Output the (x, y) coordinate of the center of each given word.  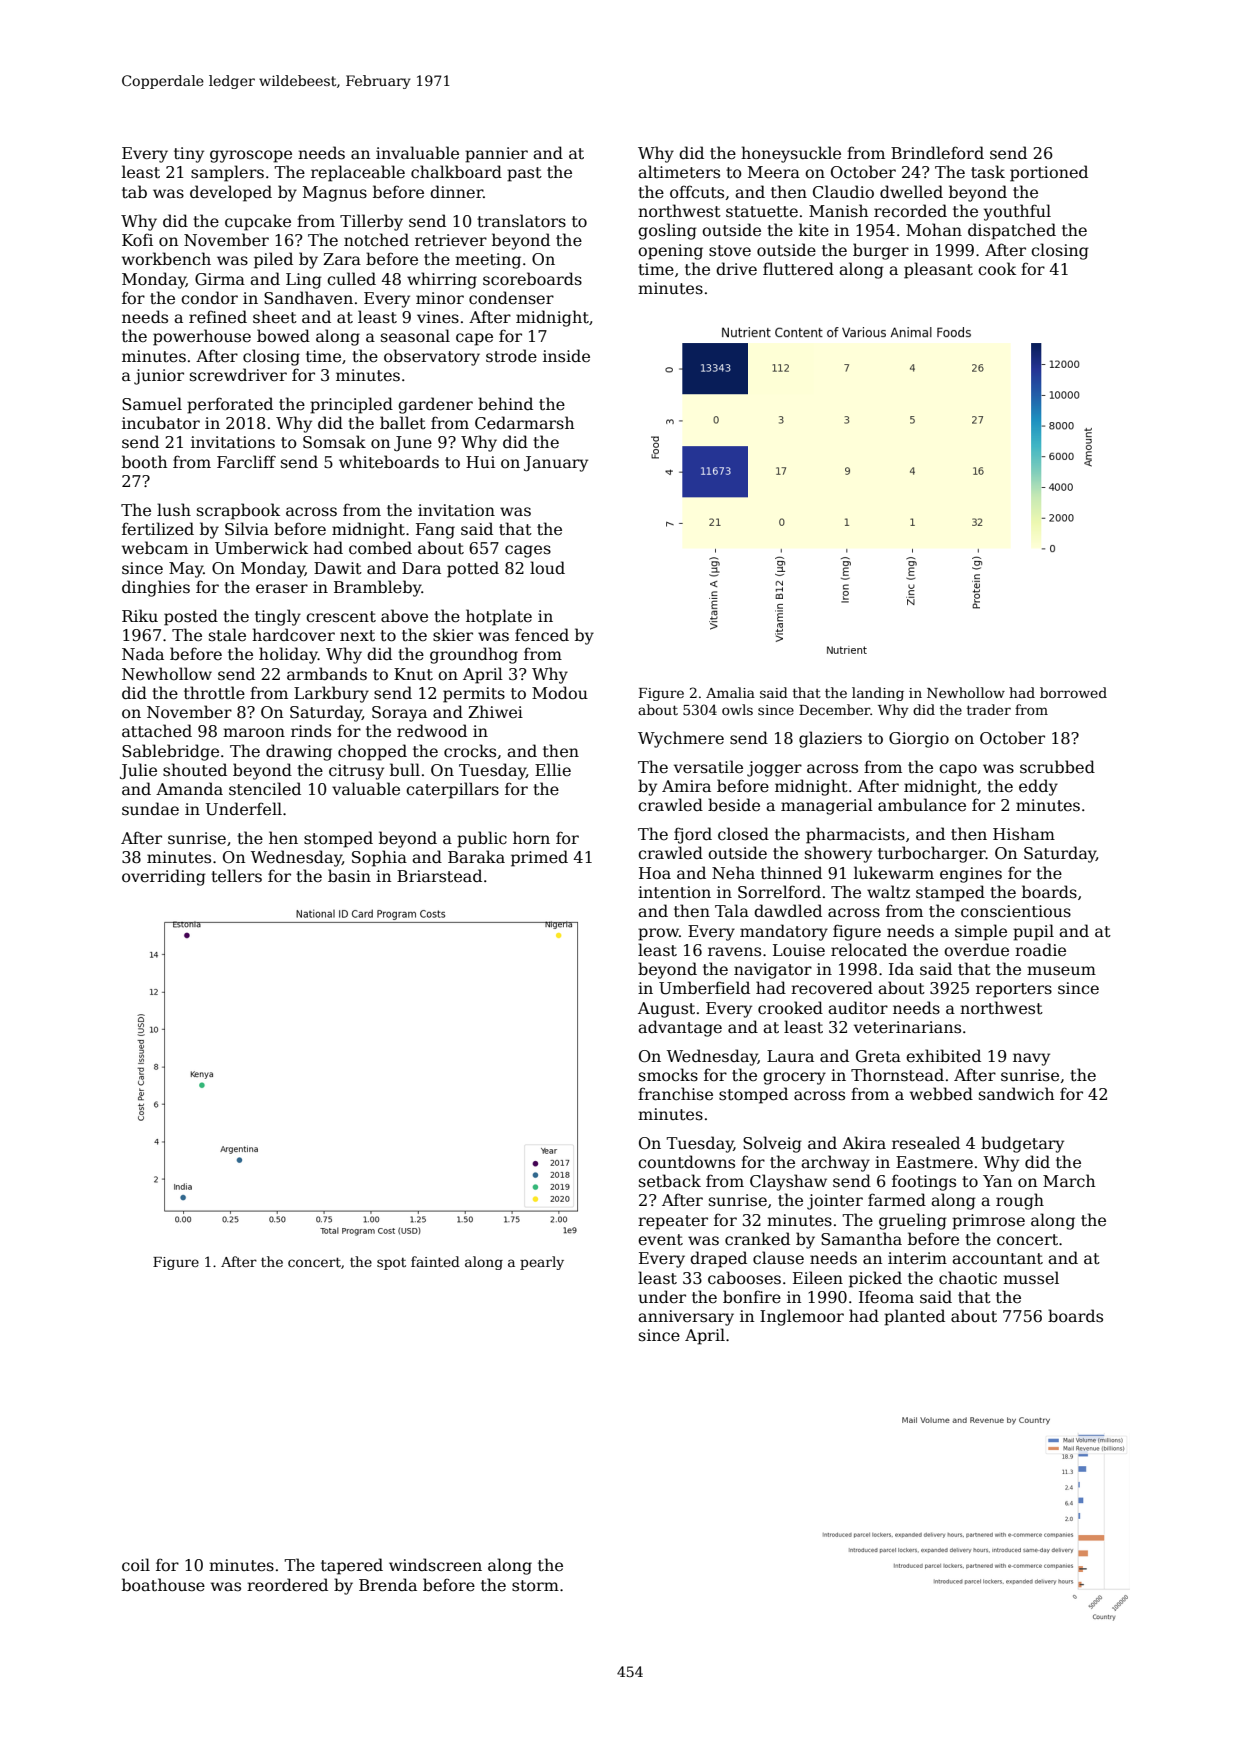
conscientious (1016, 911)
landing (878, 694)
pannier (496, 155)
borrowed (1073, 692)
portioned (1049, 173)
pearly (542, 1263)
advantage (680, 1028)
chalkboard (456, 172)
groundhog (474, 655)
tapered (352, 1566)
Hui (480, 462)
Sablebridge (170, 752)
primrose (988, 1222)
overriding (164, 877)
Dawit (338, 568)
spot (391, 1264)
